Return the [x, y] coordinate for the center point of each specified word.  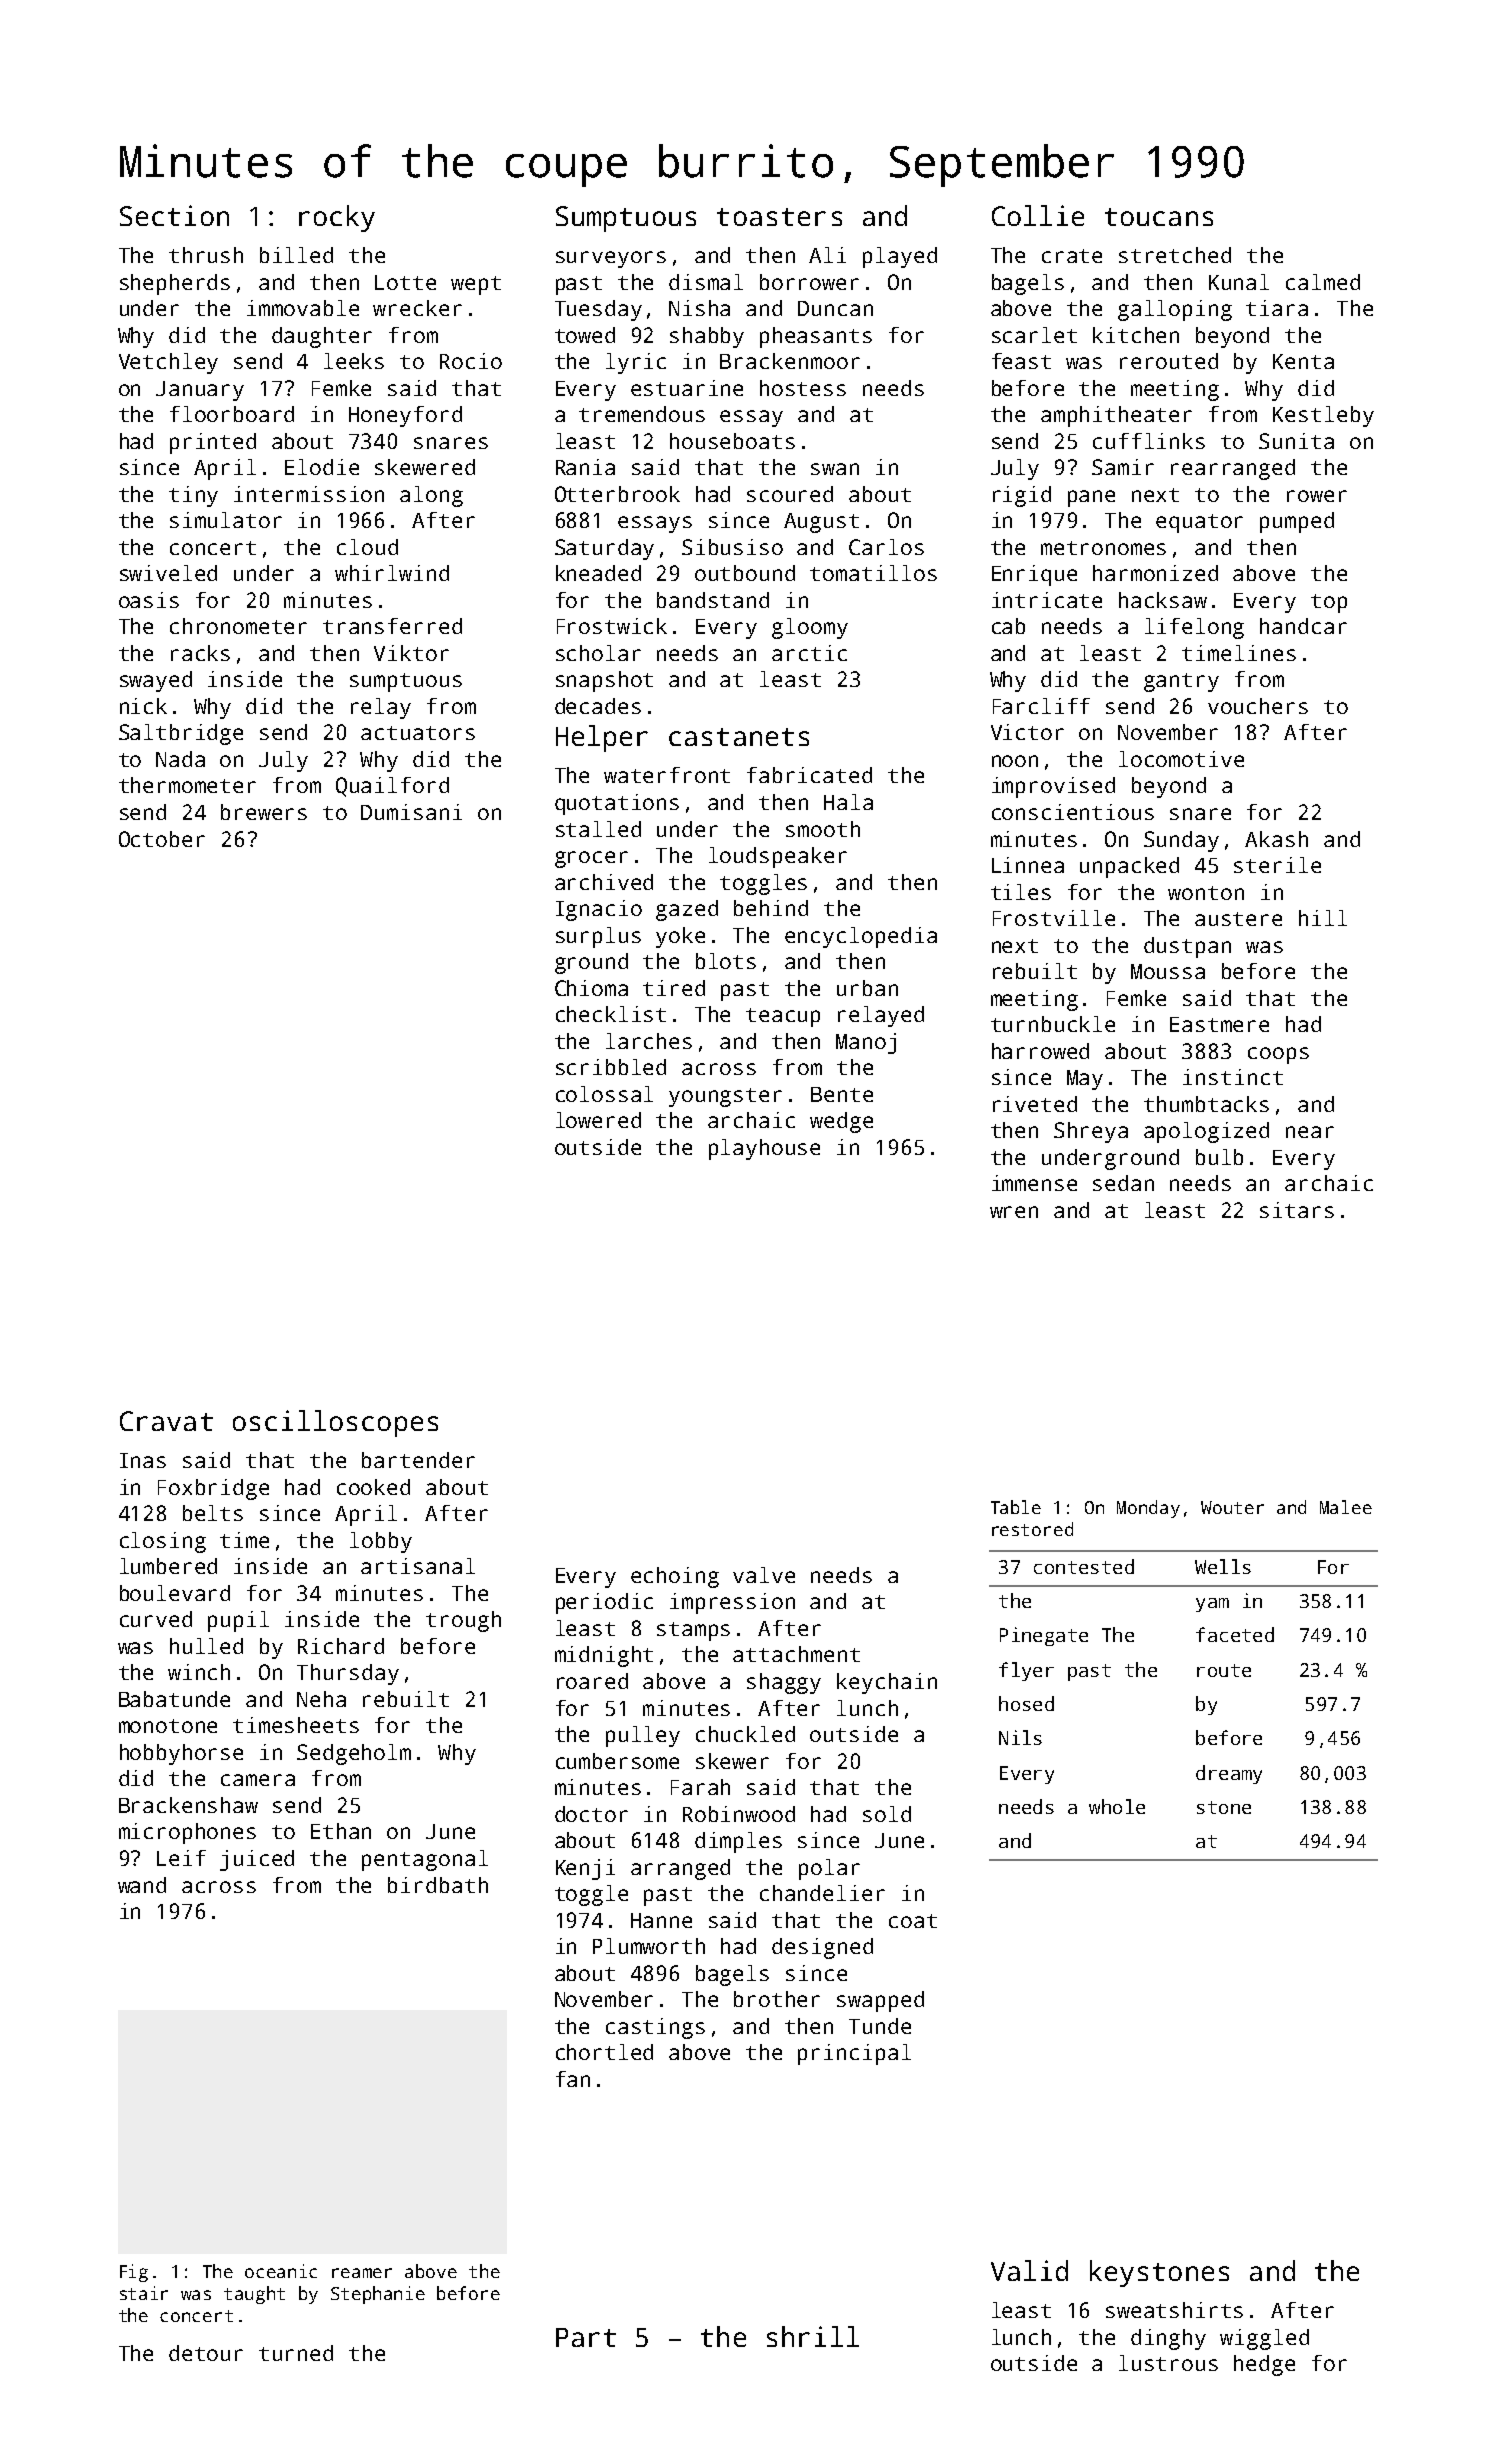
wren [1014, 1212]
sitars [1297, 1210]
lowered [598, 1120]
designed [822, 1948]
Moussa [1168, 971]
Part [586, 2337]
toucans [1159, 217]
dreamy [1229, 1774]
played [900, 257]
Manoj [866, 1043]
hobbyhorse [181, 1754]
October [162, 839]
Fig [134, 2273]
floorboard [232, 414]
